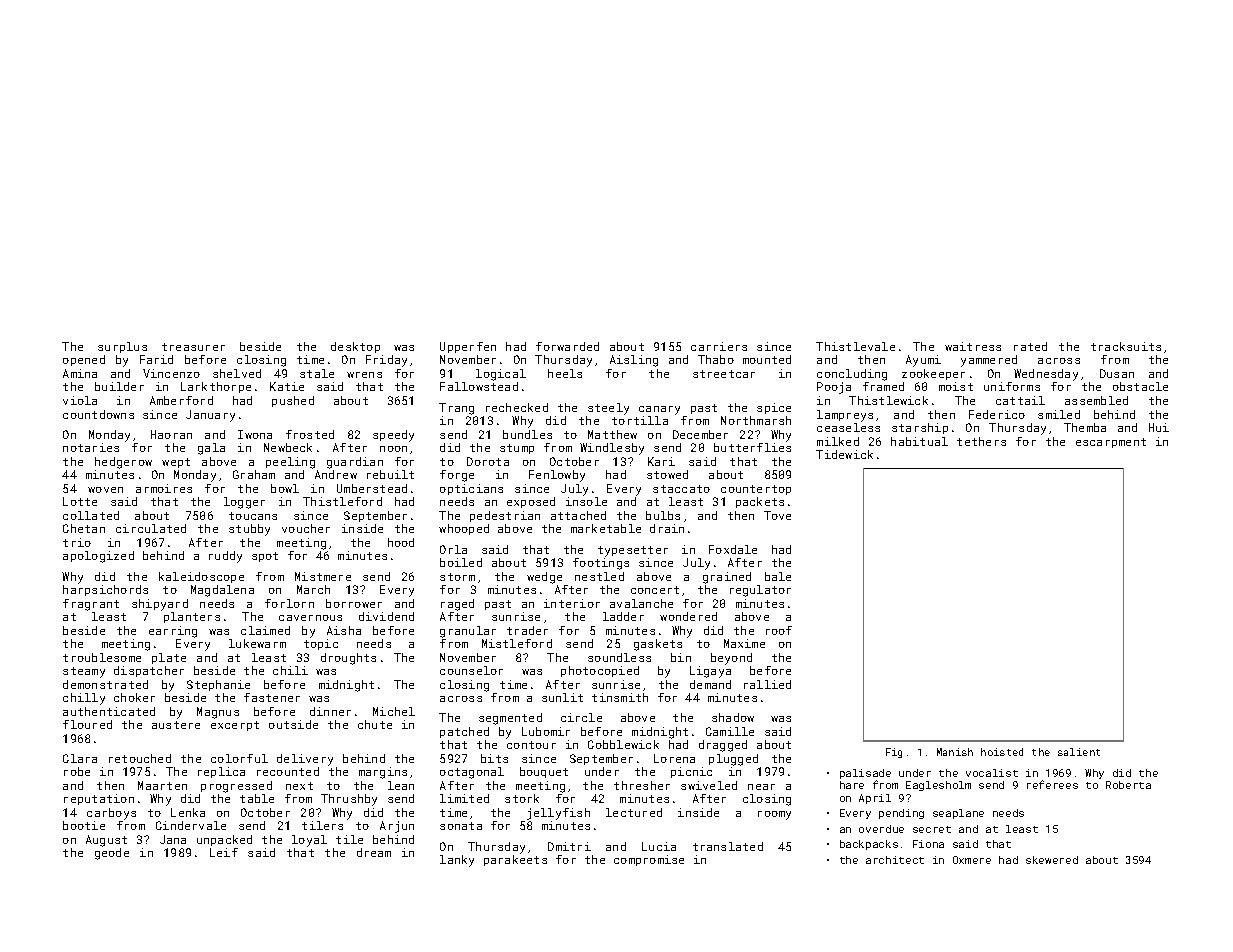 Image resolution: width=1233 pixels, height=952 pixels. I want to click on skewered, so click(1052, 860).
